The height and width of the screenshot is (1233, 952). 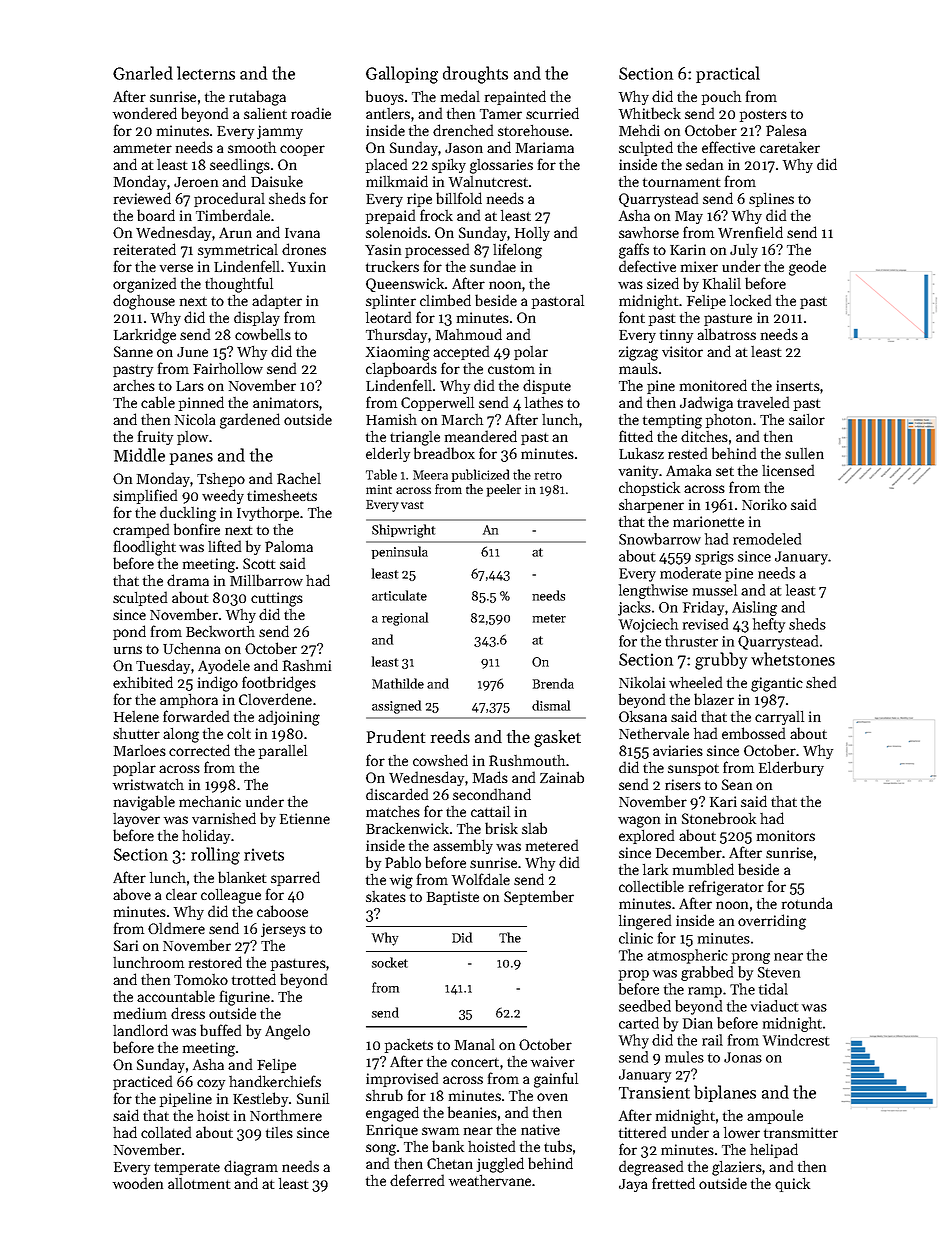 I want to click on quick, so click(x=792, y=1185).
